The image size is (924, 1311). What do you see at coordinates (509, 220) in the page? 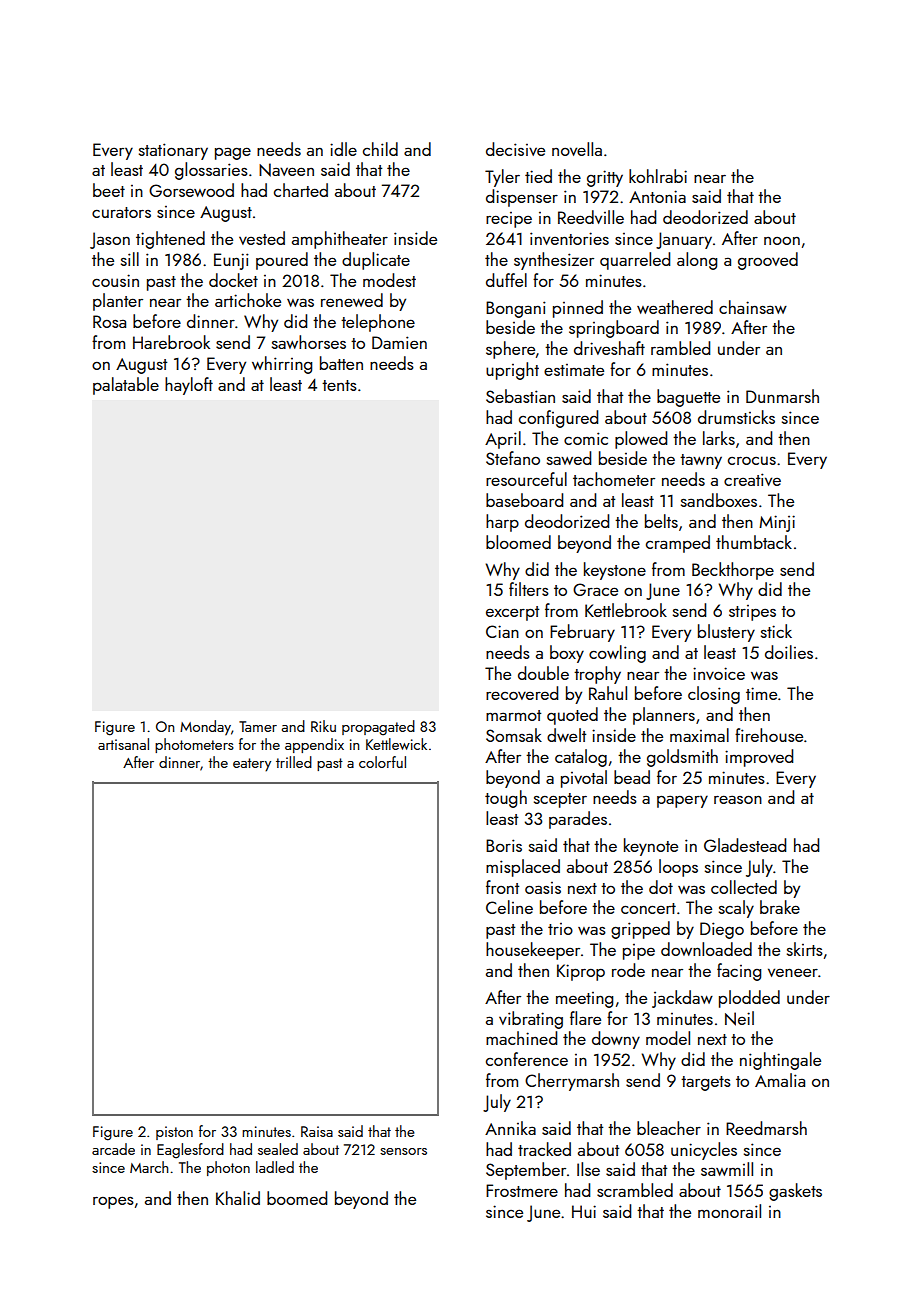
I see `recipe` at bounding box center [509, 220].
